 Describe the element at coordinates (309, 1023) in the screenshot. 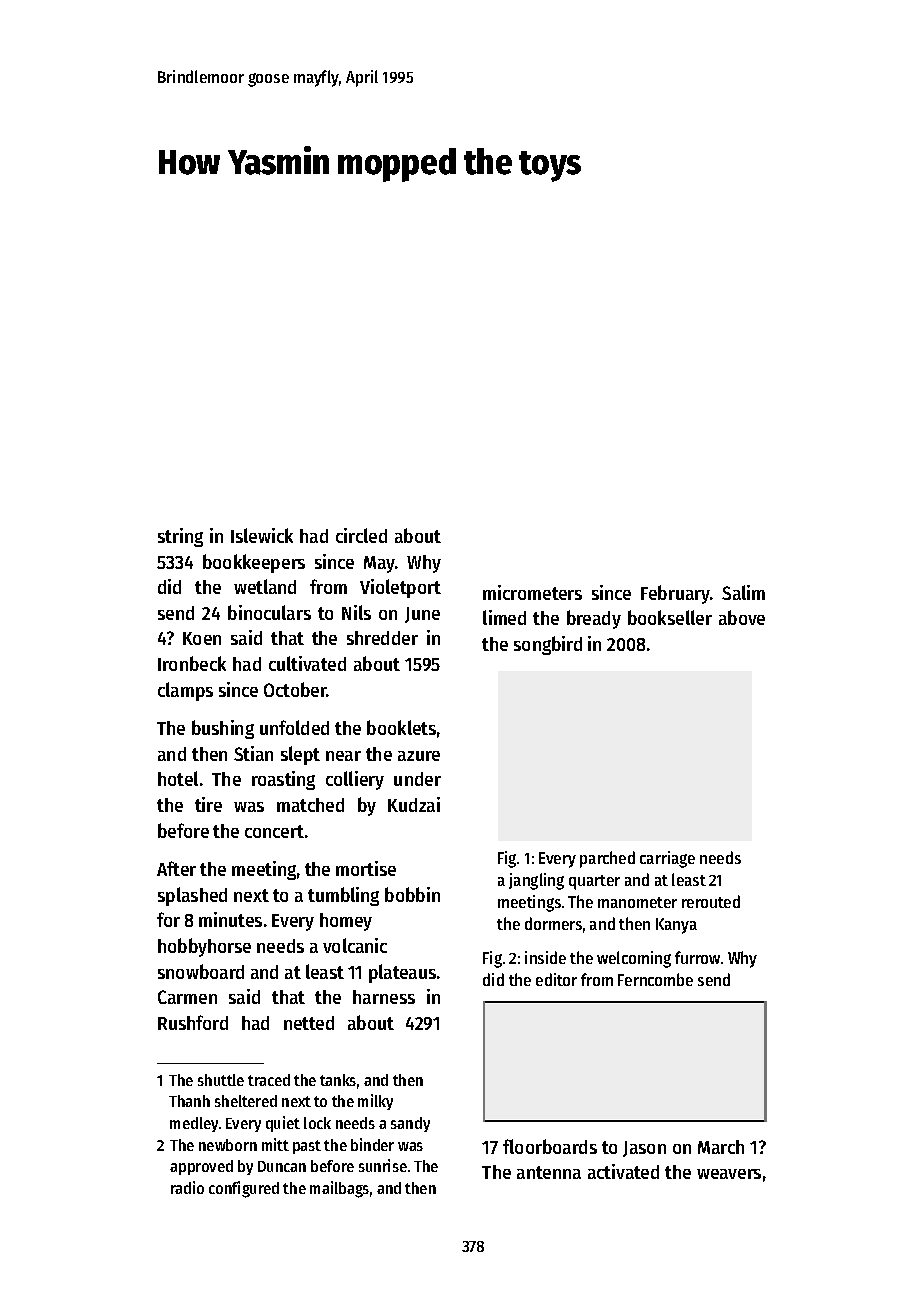

I see `netted` at that location.
